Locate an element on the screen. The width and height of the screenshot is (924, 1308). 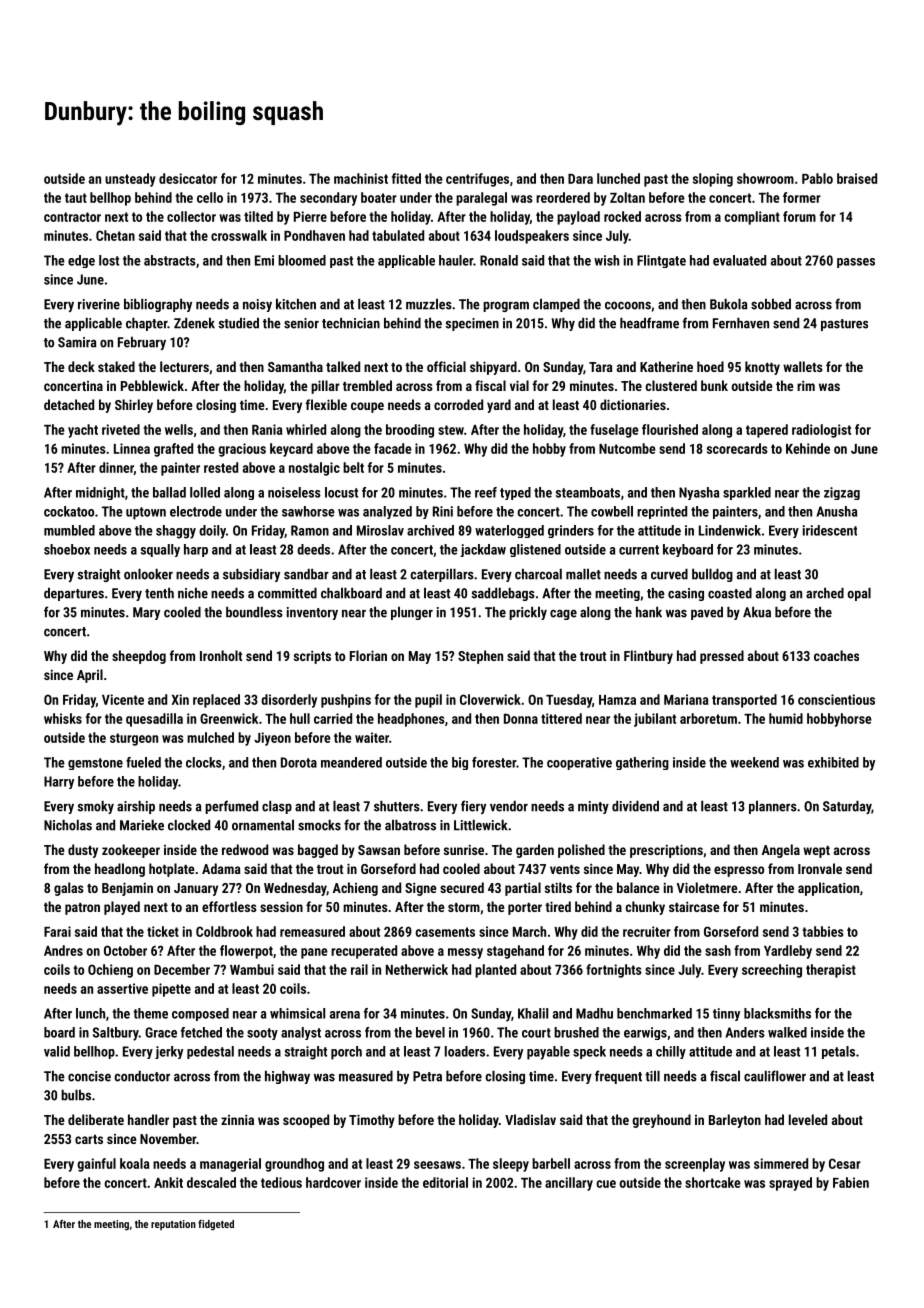
clocked is located at coordinates (189, 825).
